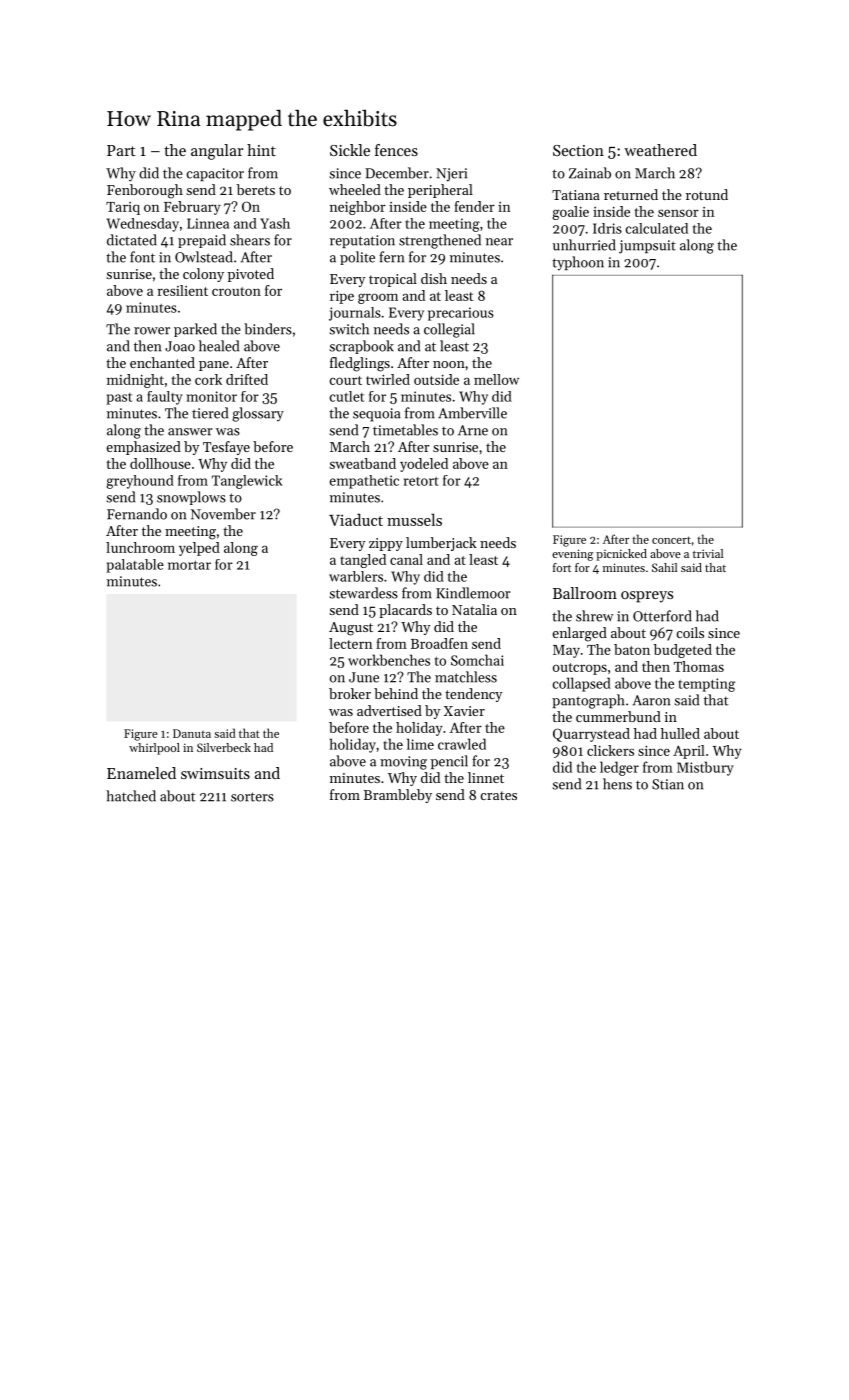 This screenshot has width=849, height=1400. What do you see at coordinates (182, 290) in the screenshot?
I see `resilient` at bounding box center [182, 290].
